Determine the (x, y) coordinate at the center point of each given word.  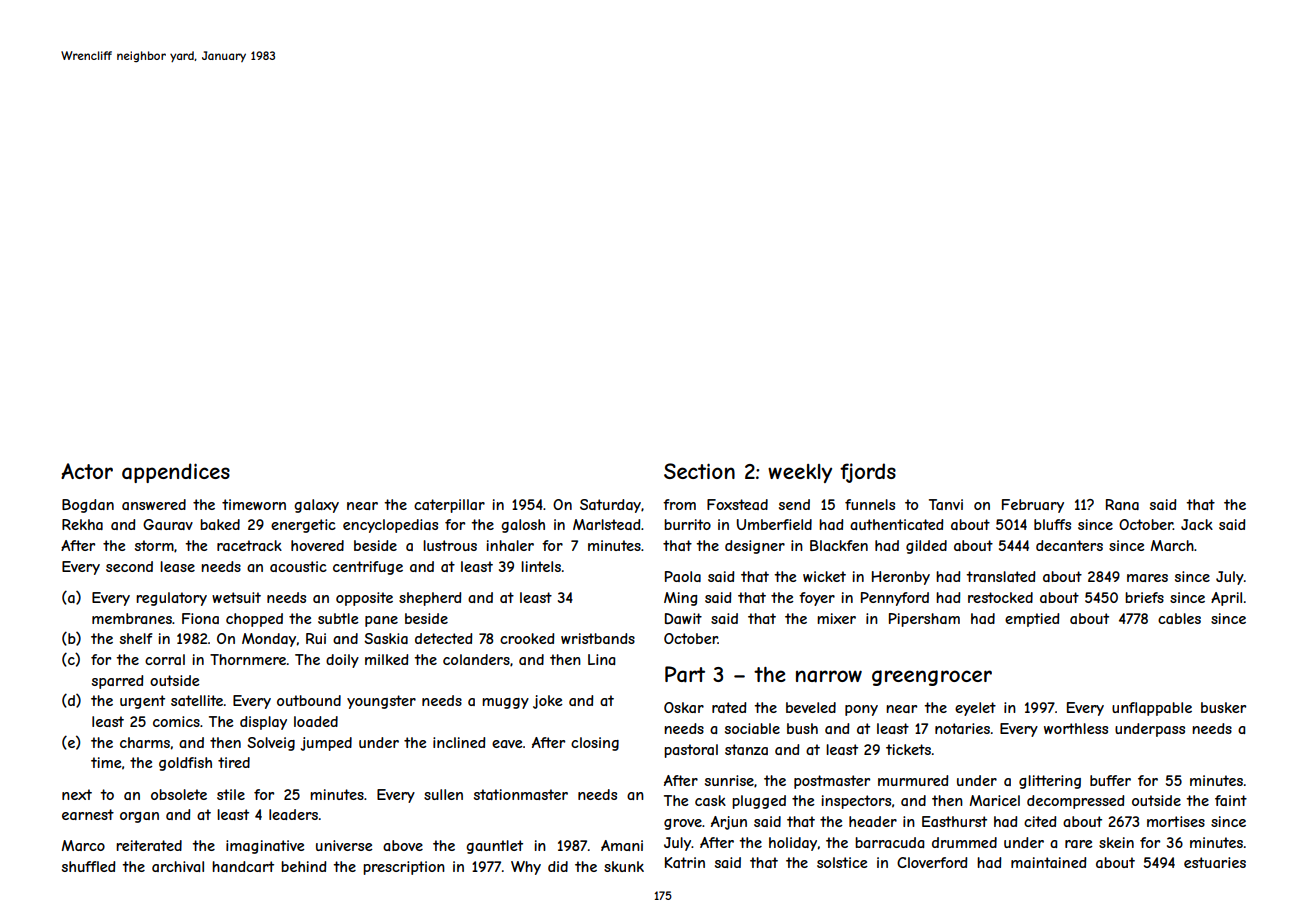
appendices (176, 473)
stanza (746, 749)
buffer (1110, 780)
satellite (197, 700)
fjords (868, 473)
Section (699, 471)
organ (139, 817)
